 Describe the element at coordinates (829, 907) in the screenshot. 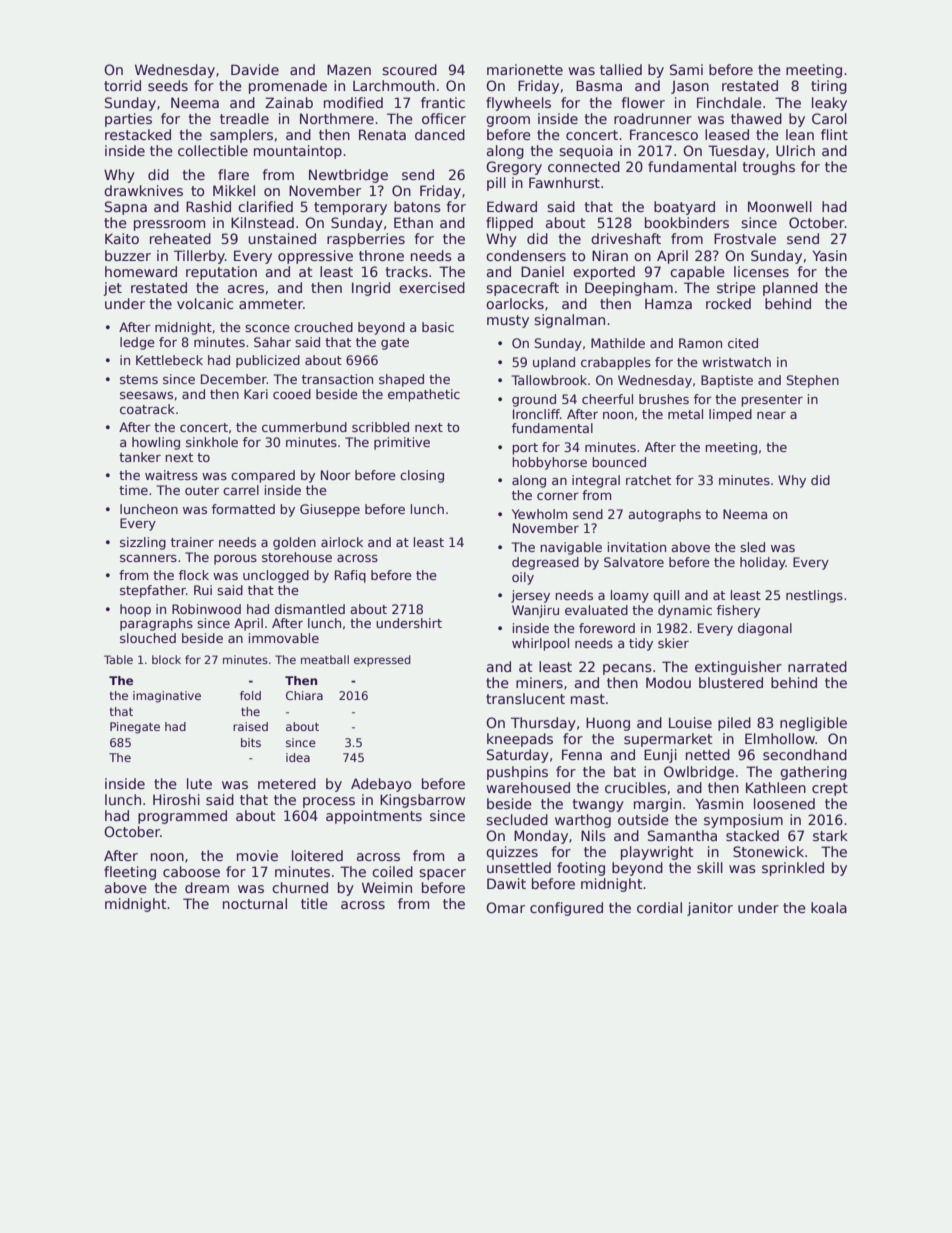

I see `koala` at that location.
